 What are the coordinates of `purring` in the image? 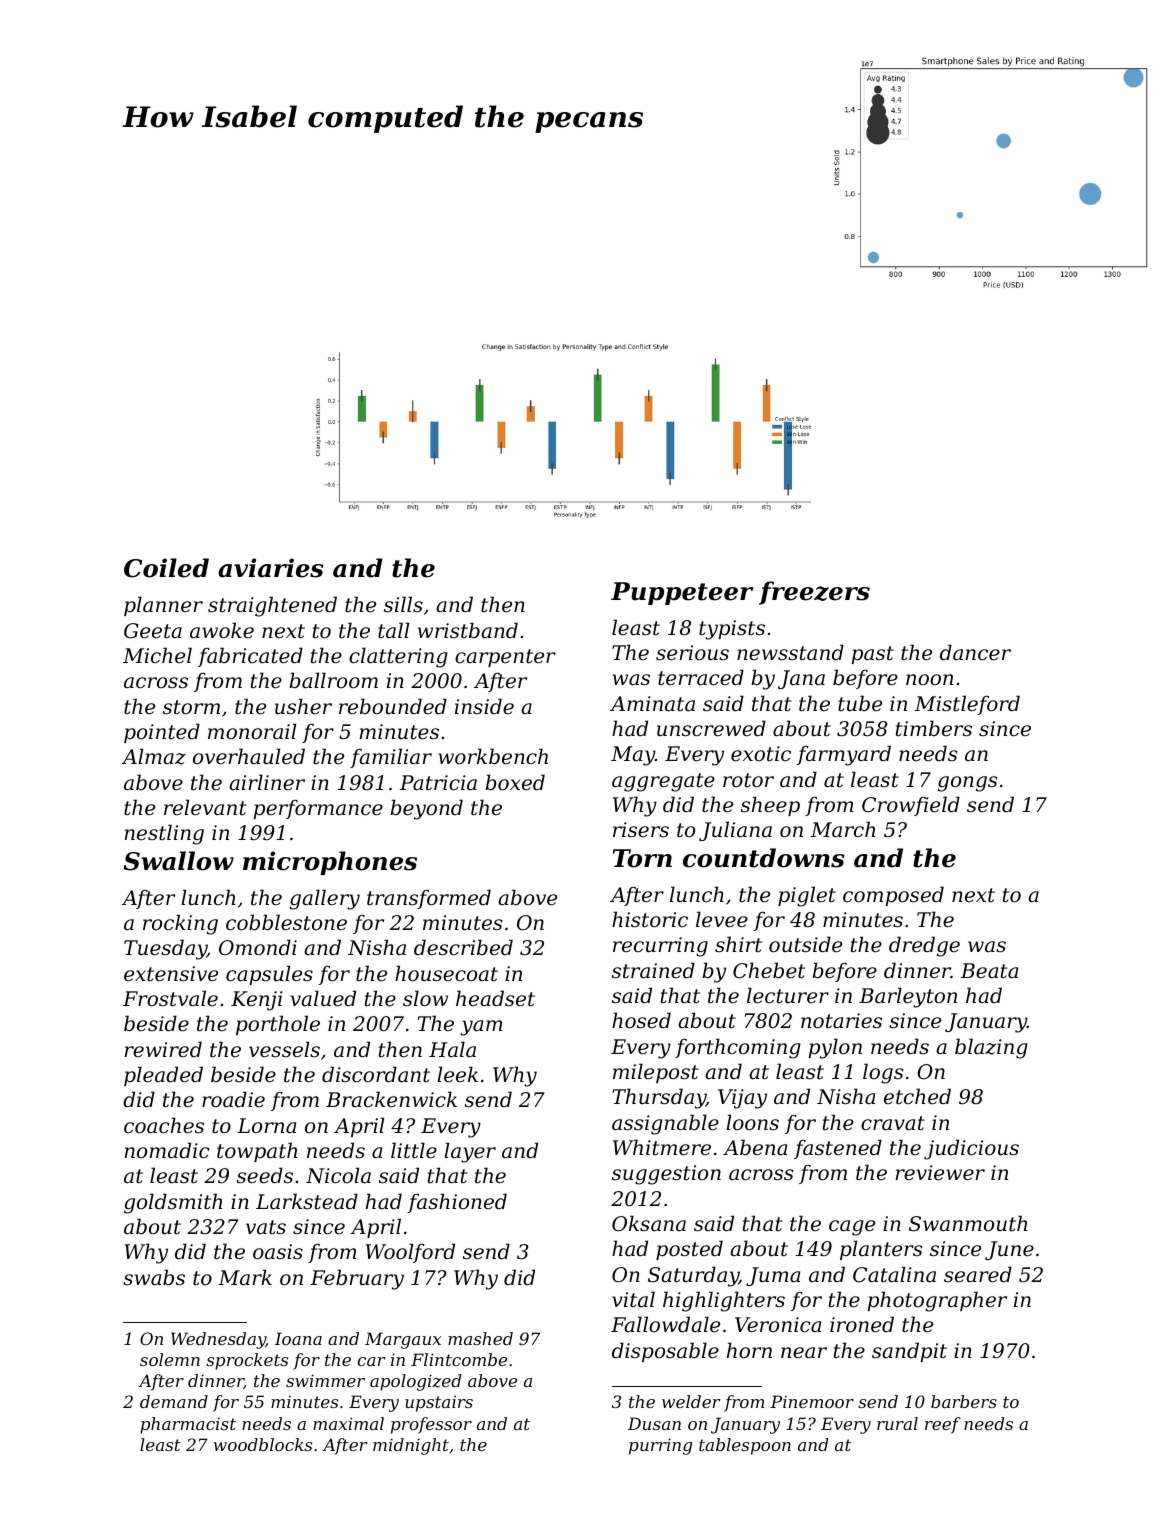 It's located at (660, 1446).
